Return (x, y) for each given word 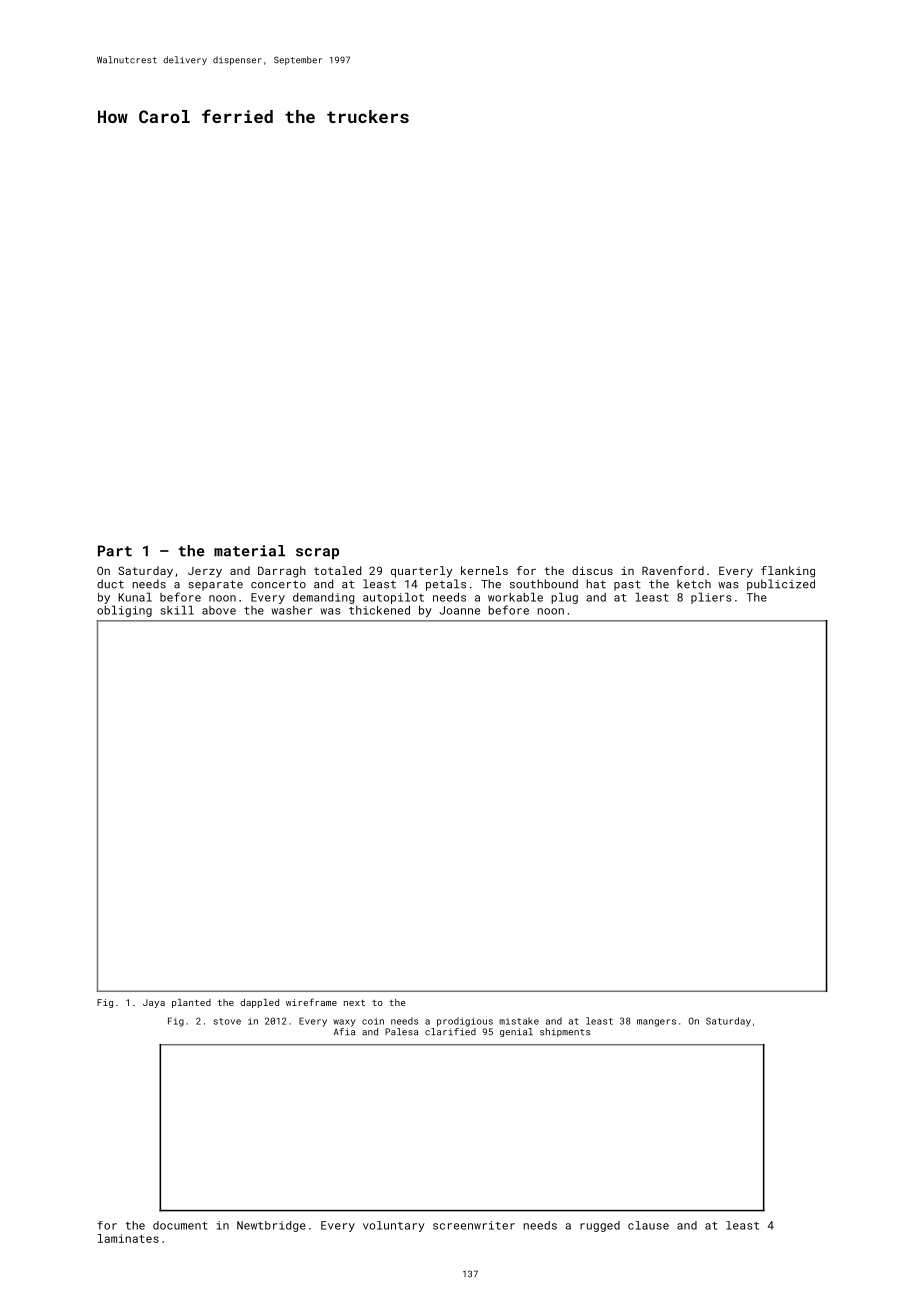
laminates (128, 1238)
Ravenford (673, 570)
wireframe (311, 1002)
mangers (656, 1023)
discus (592, 570)
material (249, 551)
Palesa (401, 1032)
